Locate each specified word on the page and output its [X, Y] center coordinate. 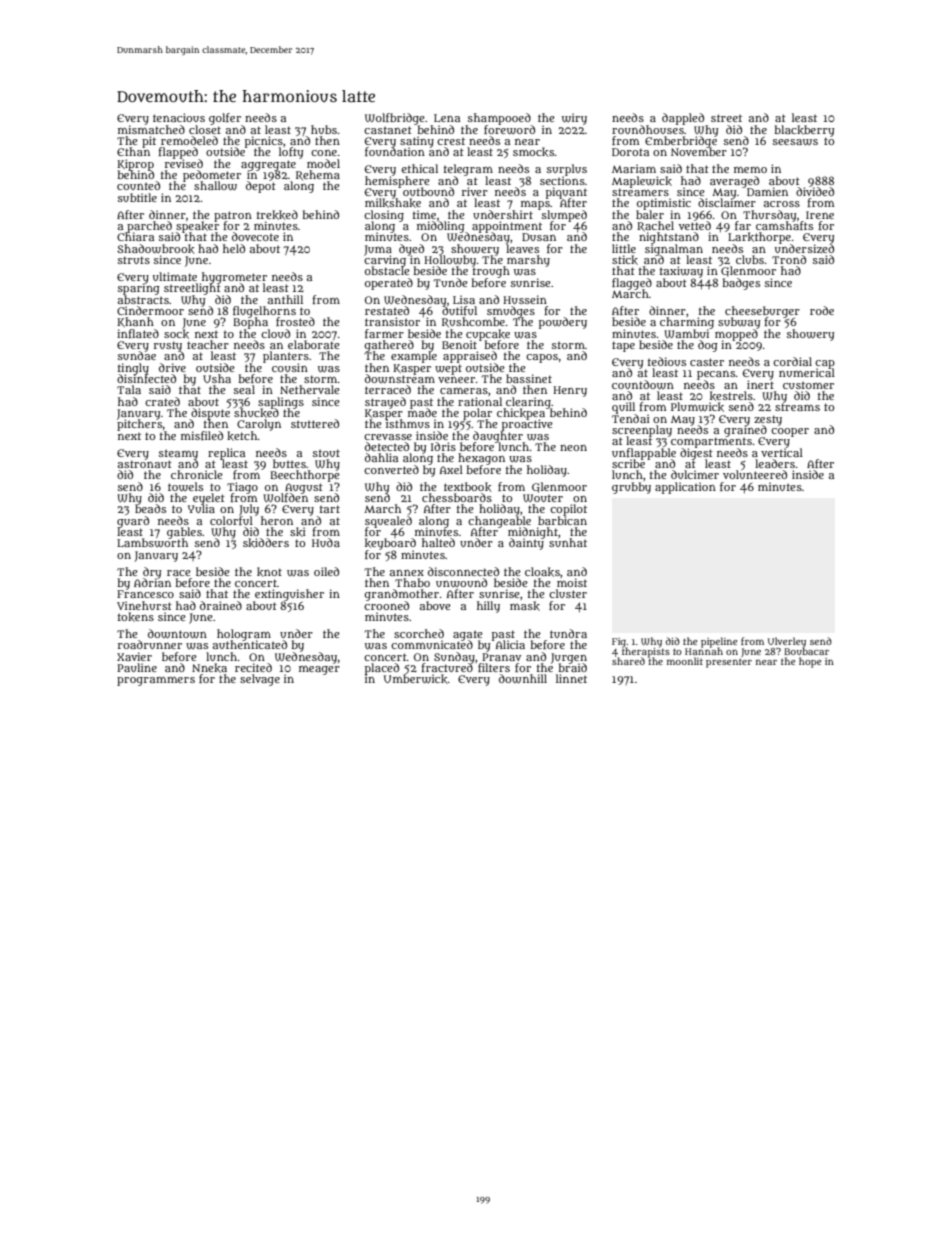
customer [808, 385]
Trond [789, 259]
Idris [443, 446]
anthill [285, 299]
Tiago [242, 487]
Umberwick [416, 679]
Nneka [209, 668]
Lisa [464, 299]
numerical [807, 373]
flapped [178, 153]
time [424, 214]
